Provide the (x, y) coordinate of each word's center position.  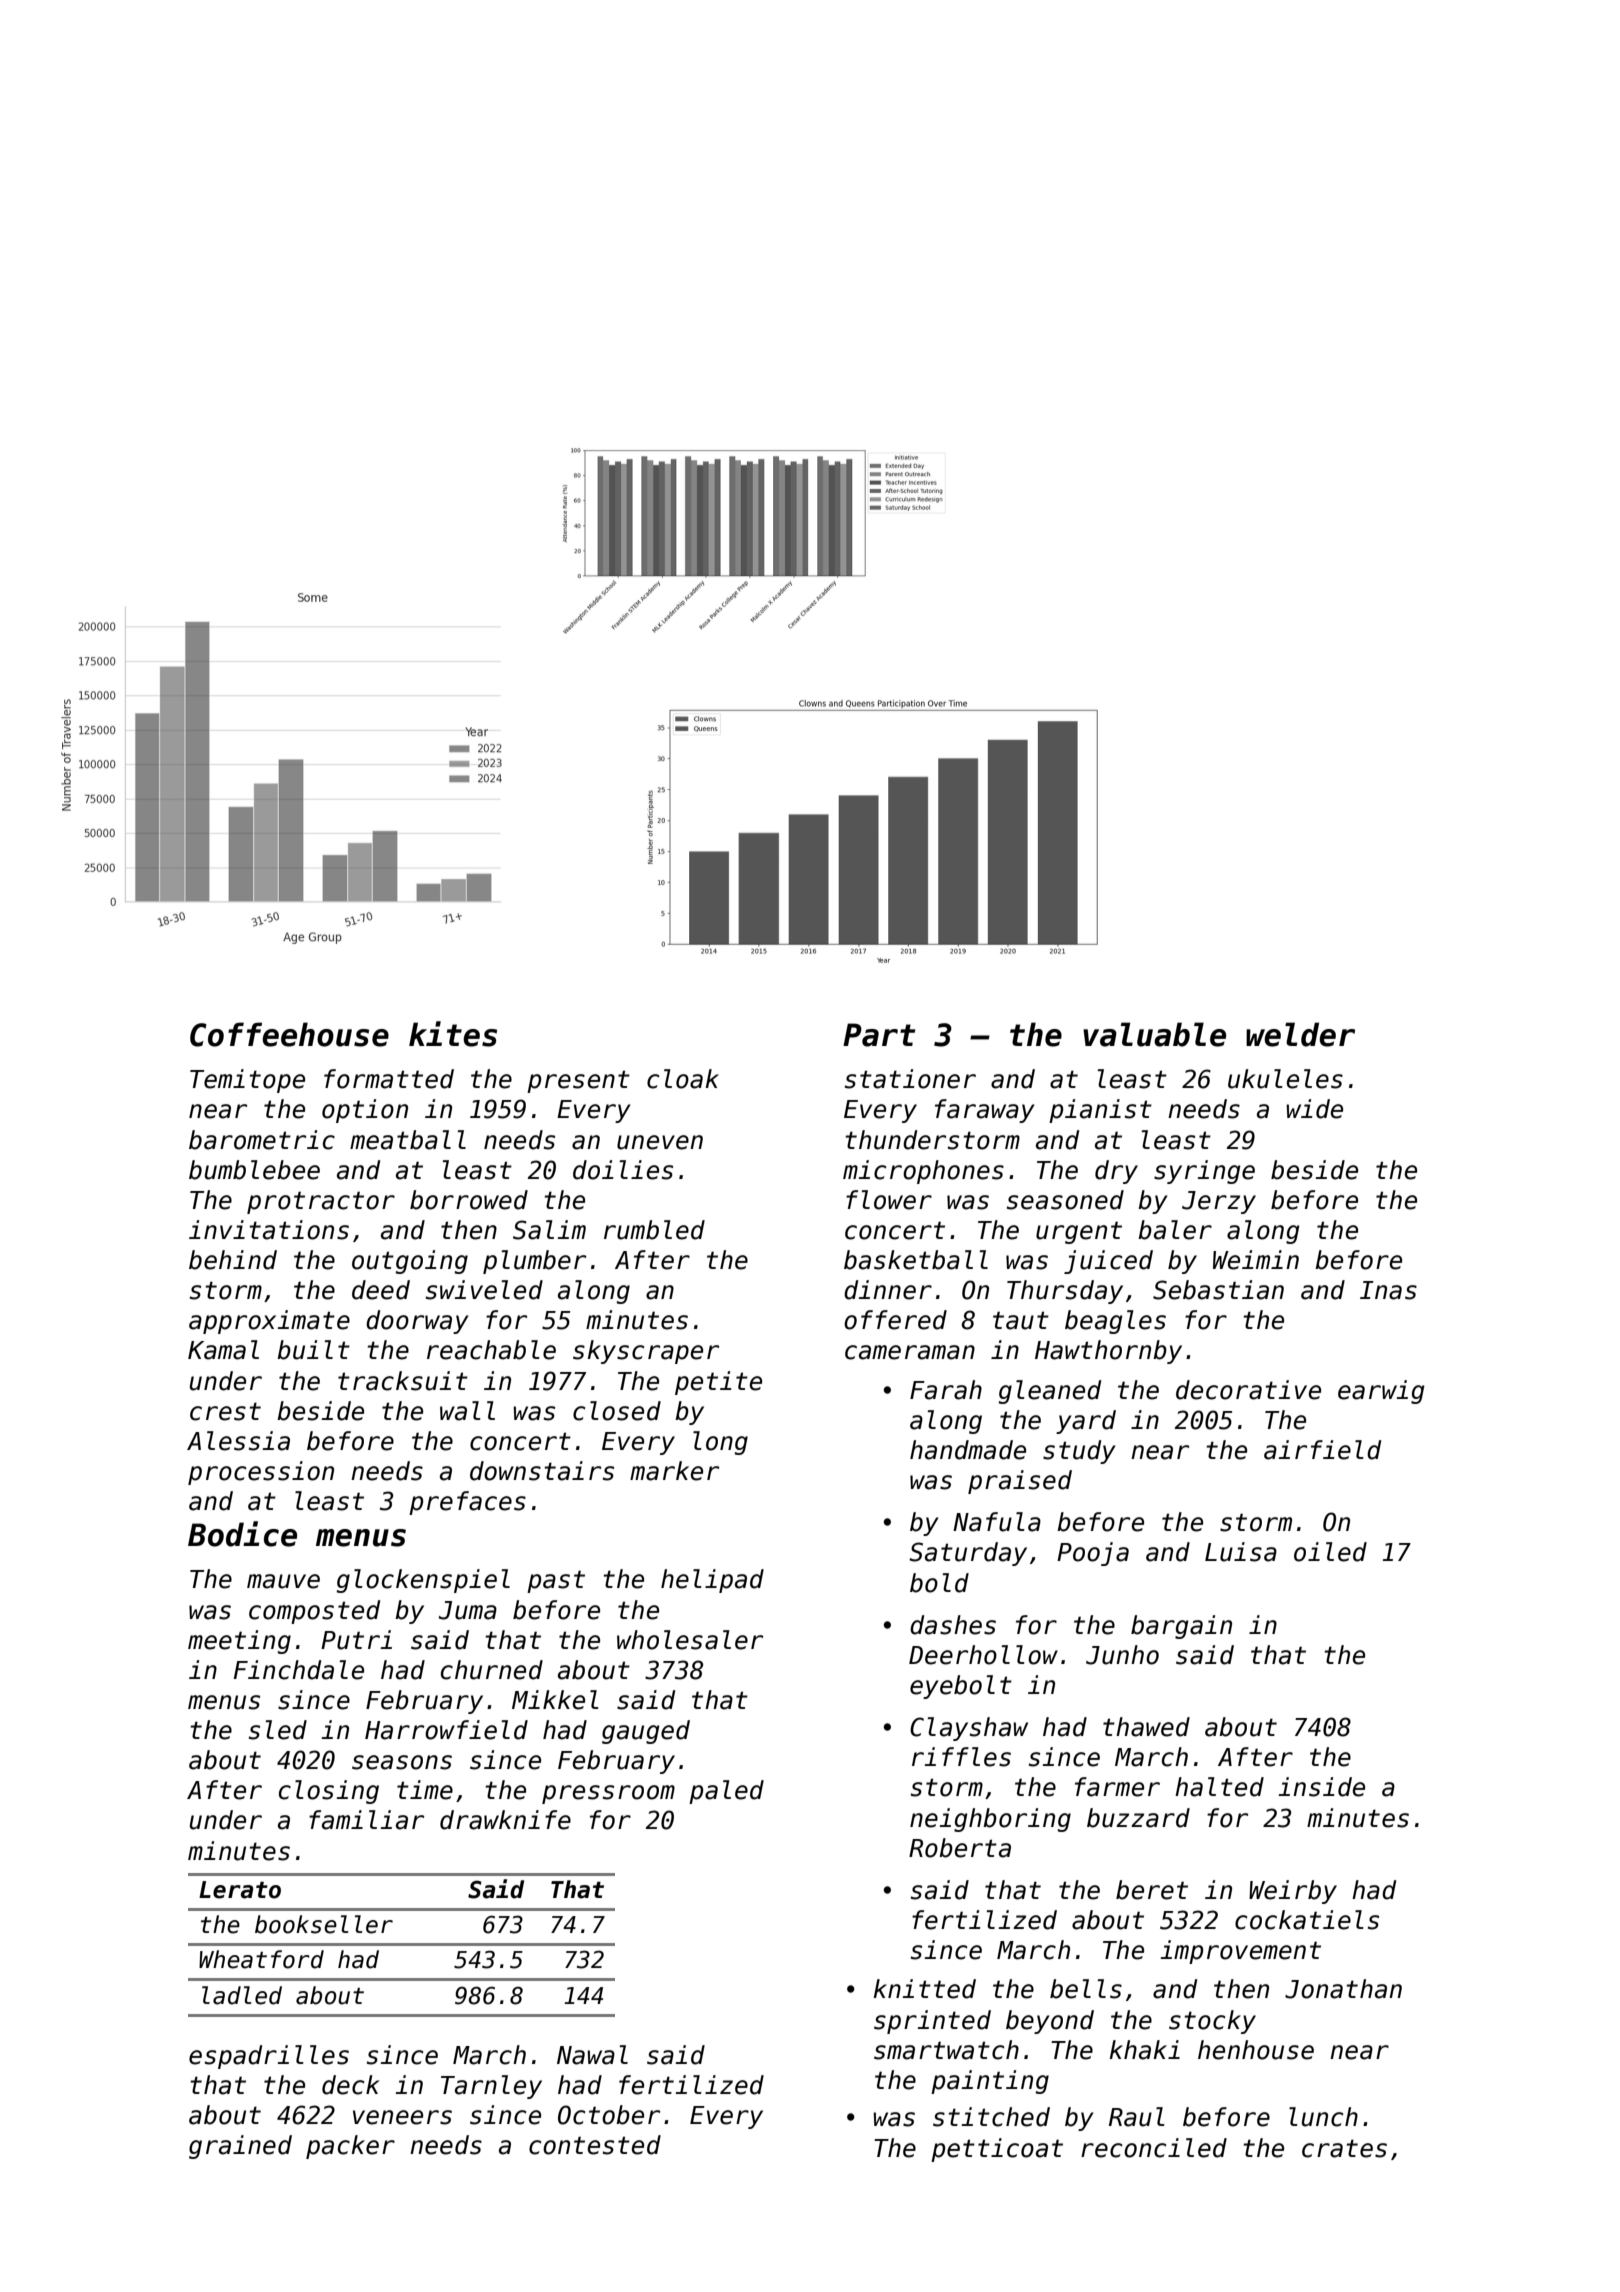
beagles (1115, 1322)
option (365, 1111)
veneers (402, 2117)
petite (718, 1383)
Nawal (592, 2055)
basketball (916, 1260)
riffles (961, 1757)
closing (329, 1792)
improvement (1240, 1952)
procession (261, 1473)
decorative (1248, 1390)
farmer (1117, 1787)
